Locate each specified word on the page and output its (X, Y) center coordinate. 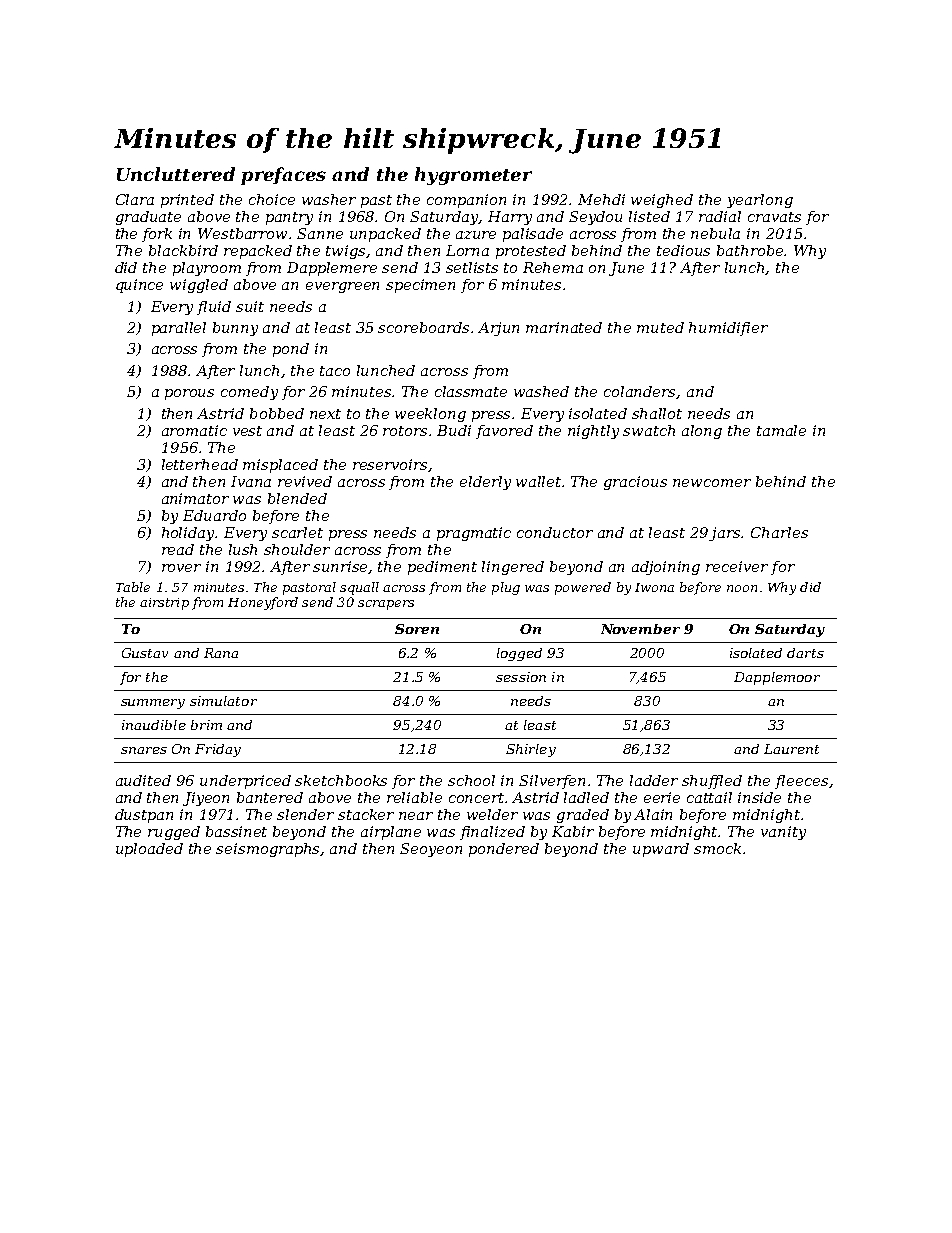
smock (717, 848)
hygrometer (473, 176)
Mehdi (601, 199)
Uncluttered (176, 174)
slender (305, 814)
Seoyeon (431, 850)
